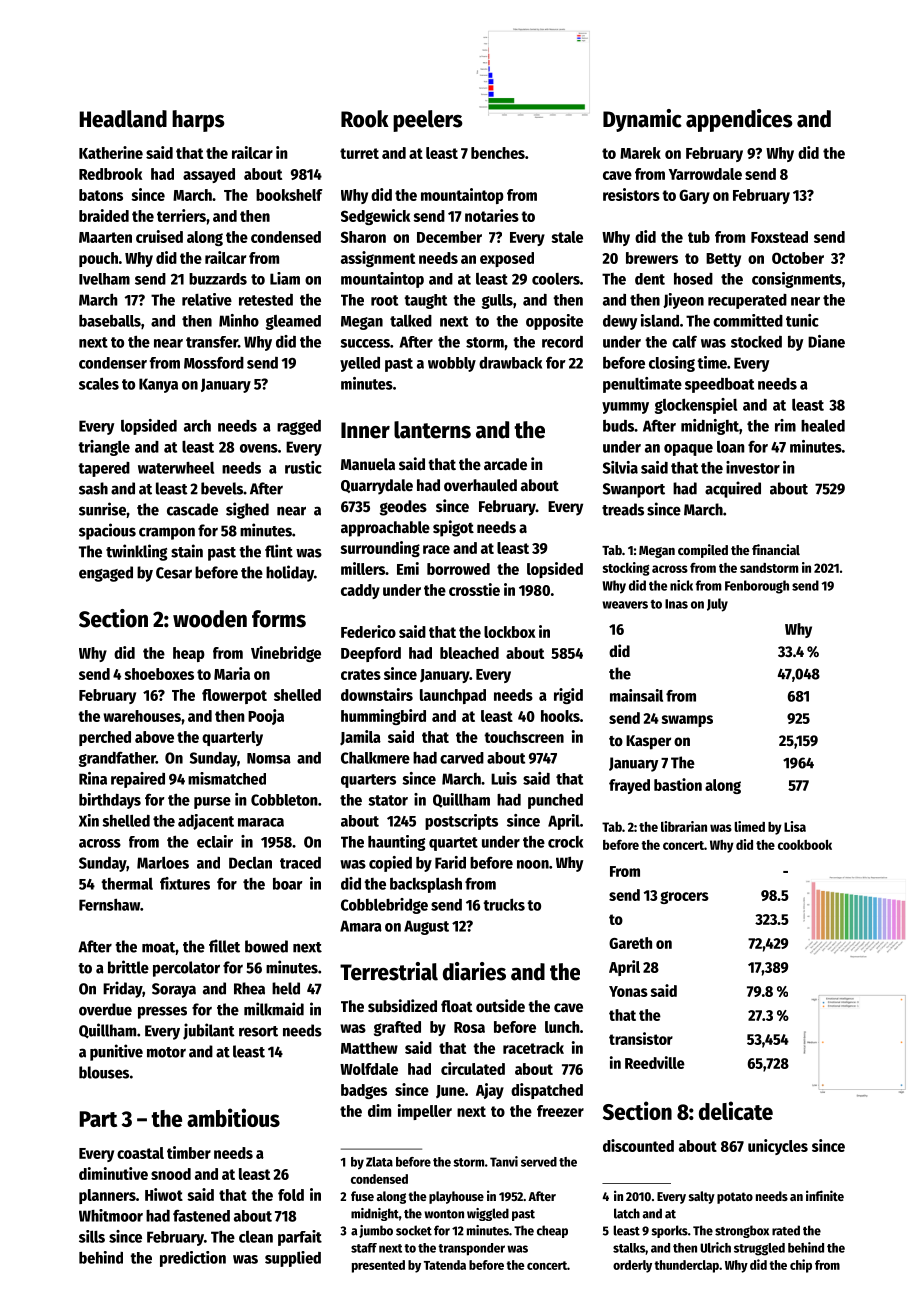 The image size is (924, 1308). I want to click on perched, so click(105, 738).
